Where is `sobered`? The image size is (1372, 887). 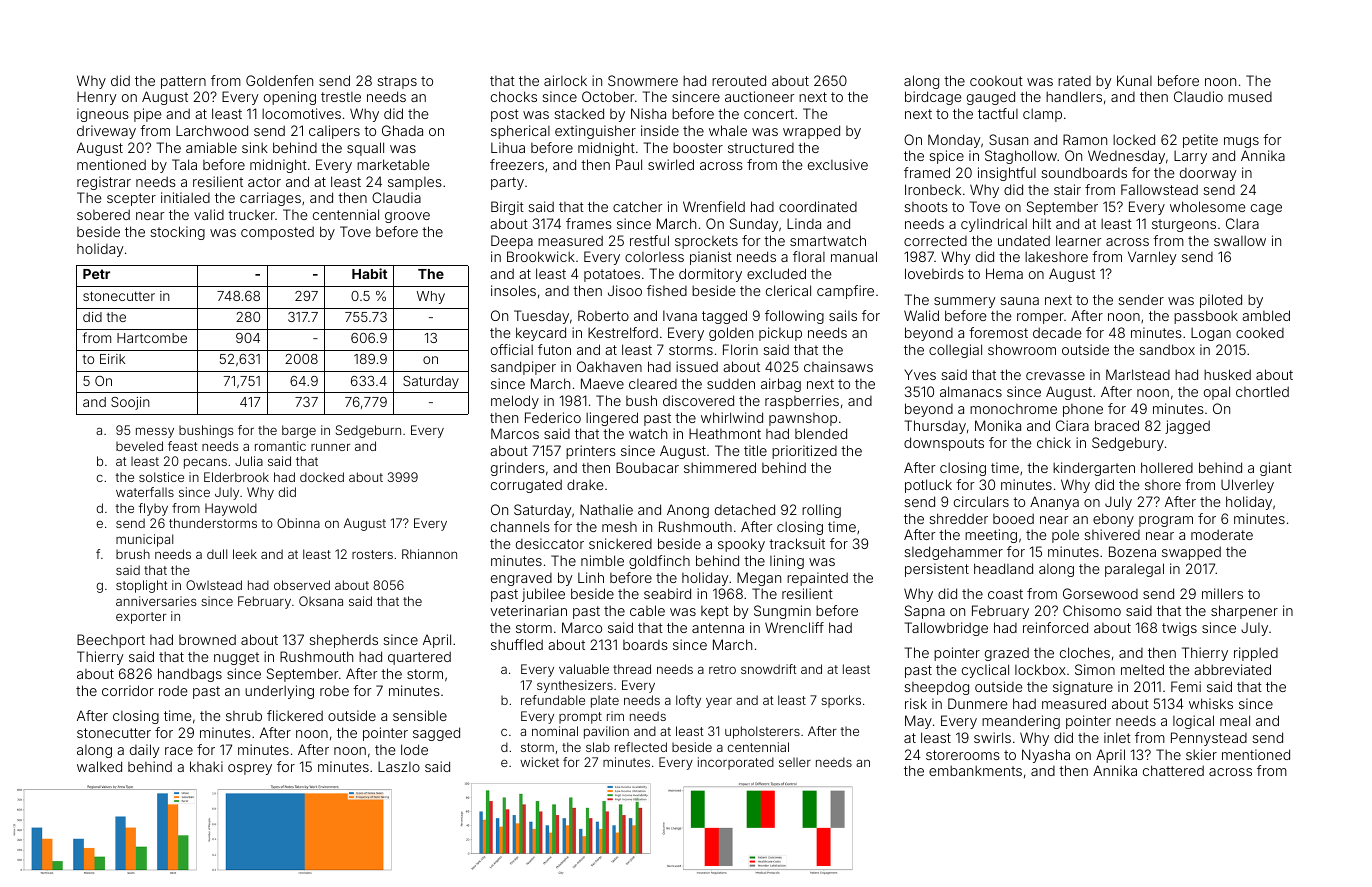
sobered is located at coordinates (103, 214).
